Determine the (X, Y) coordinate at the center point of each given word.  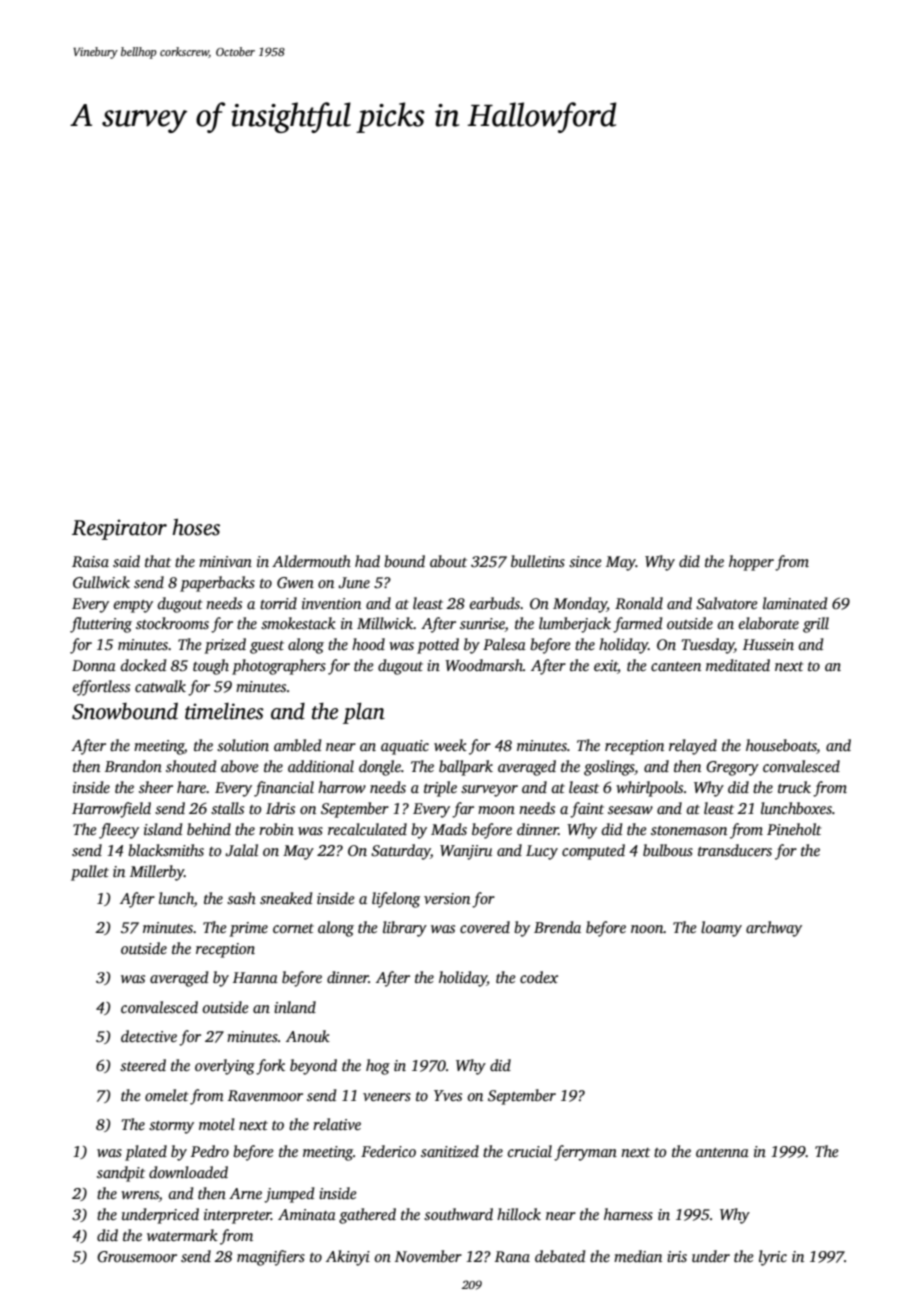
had (367, 561)
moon (496, 810)
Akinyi (348, 1258)
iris (677, 1256)
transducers (735, 850)
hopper (751, 563)
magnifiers (271, 1258)
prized (225, 646)
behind (209, 829)
